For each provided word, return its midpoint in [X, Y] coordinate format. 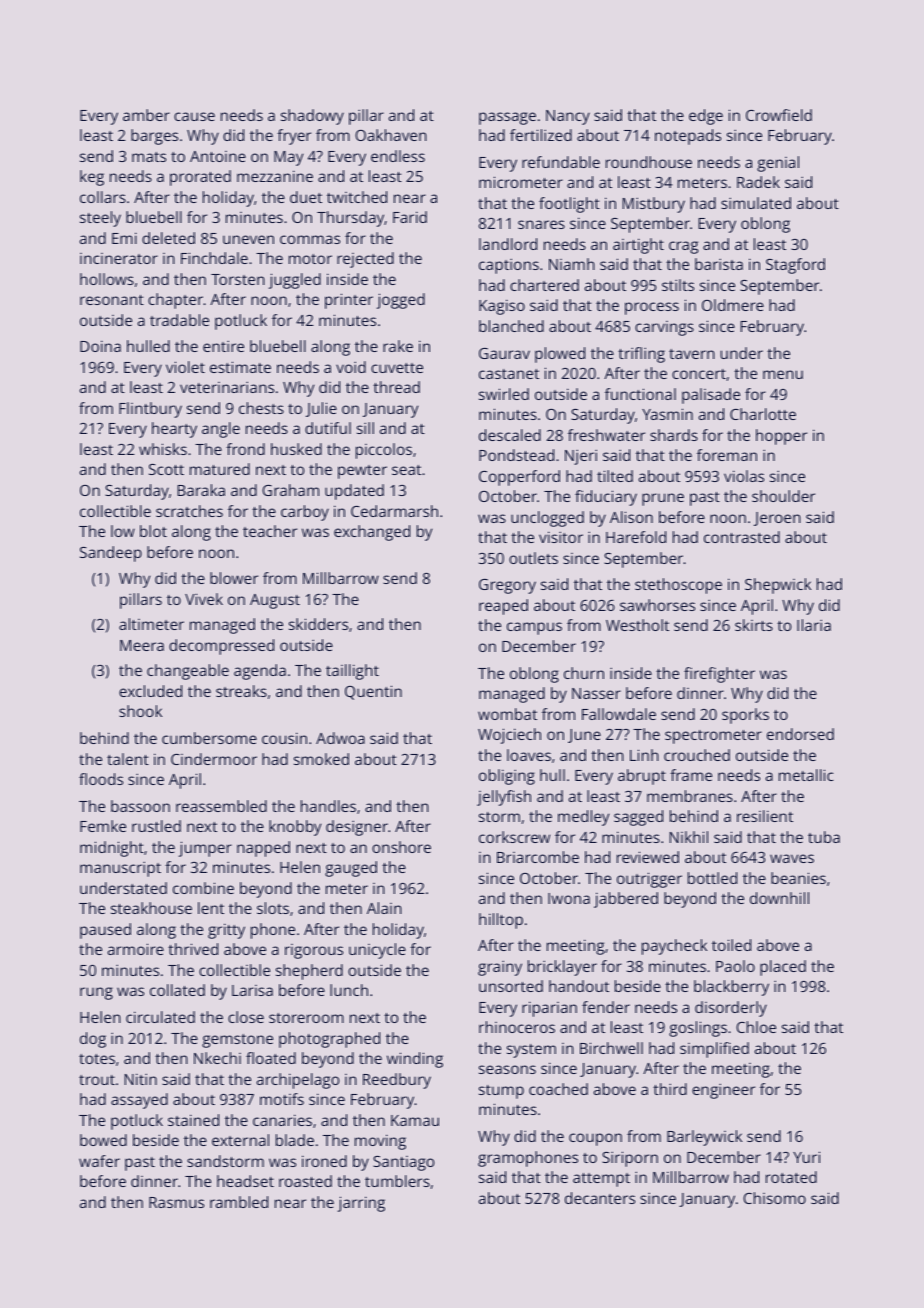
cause [194, 116]
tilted [615, 476]
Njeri [581, 457]
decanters [600, 1198]
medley [583, 818]
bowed [103, 1140]
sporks [745, 716]
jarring [361, 1204]
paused [105, 931]
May [288, 158]
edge [706, 117]
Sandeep [111, 554]
